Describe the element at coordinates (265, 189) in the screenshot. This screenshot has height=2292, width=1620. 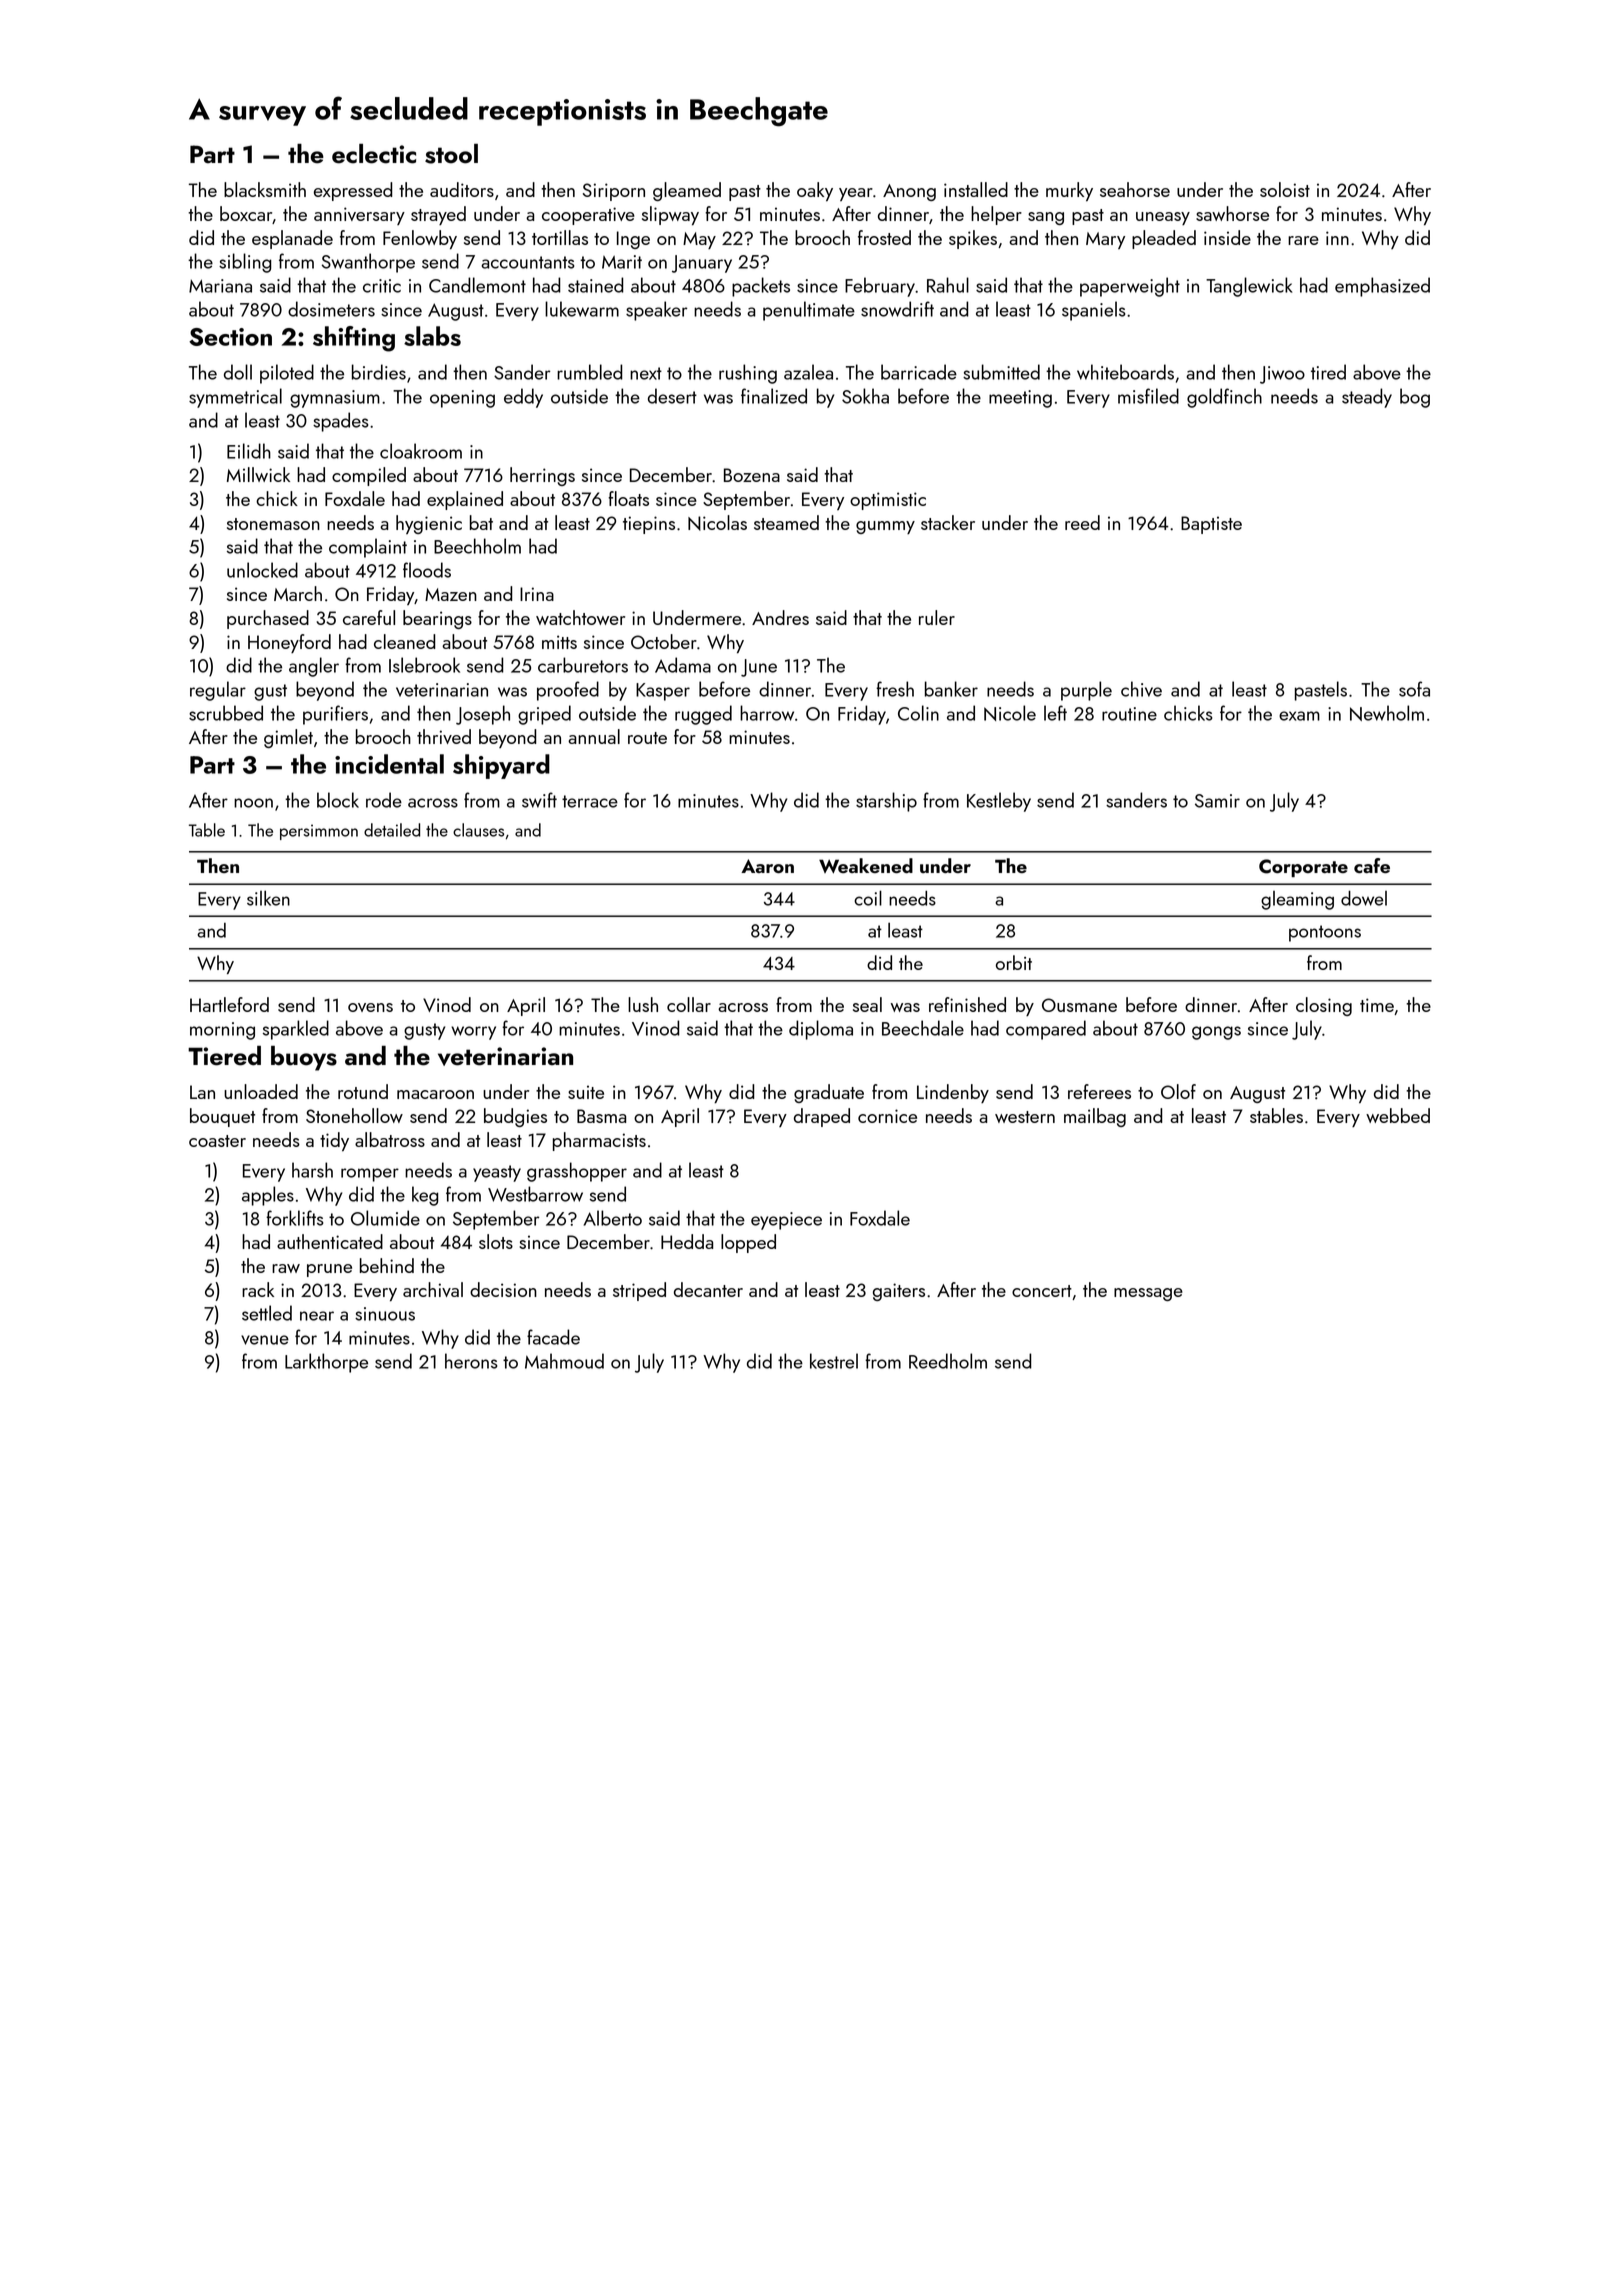
I see `blacksmith` at that location.
